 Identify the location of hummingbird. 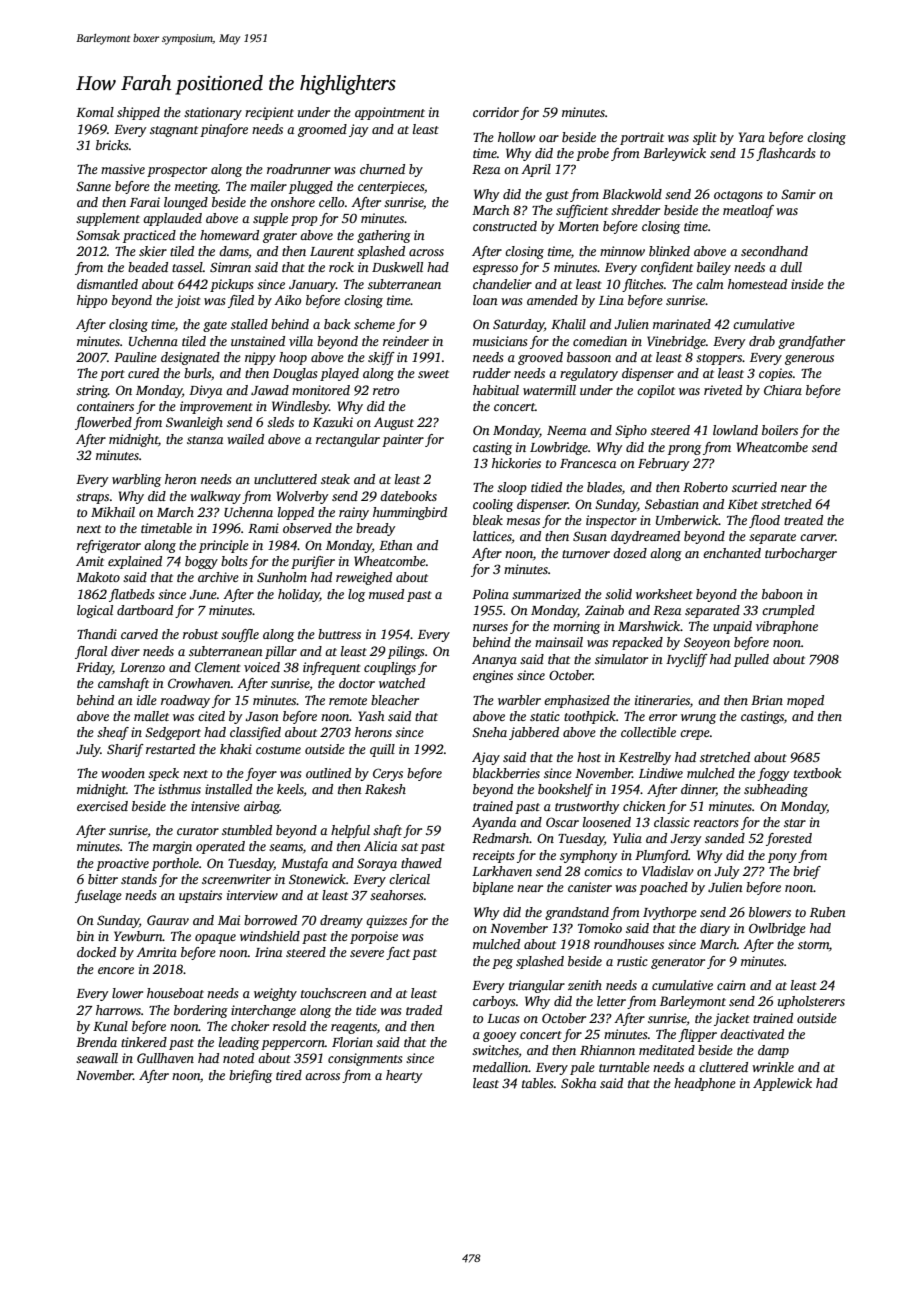
(410, 513).
